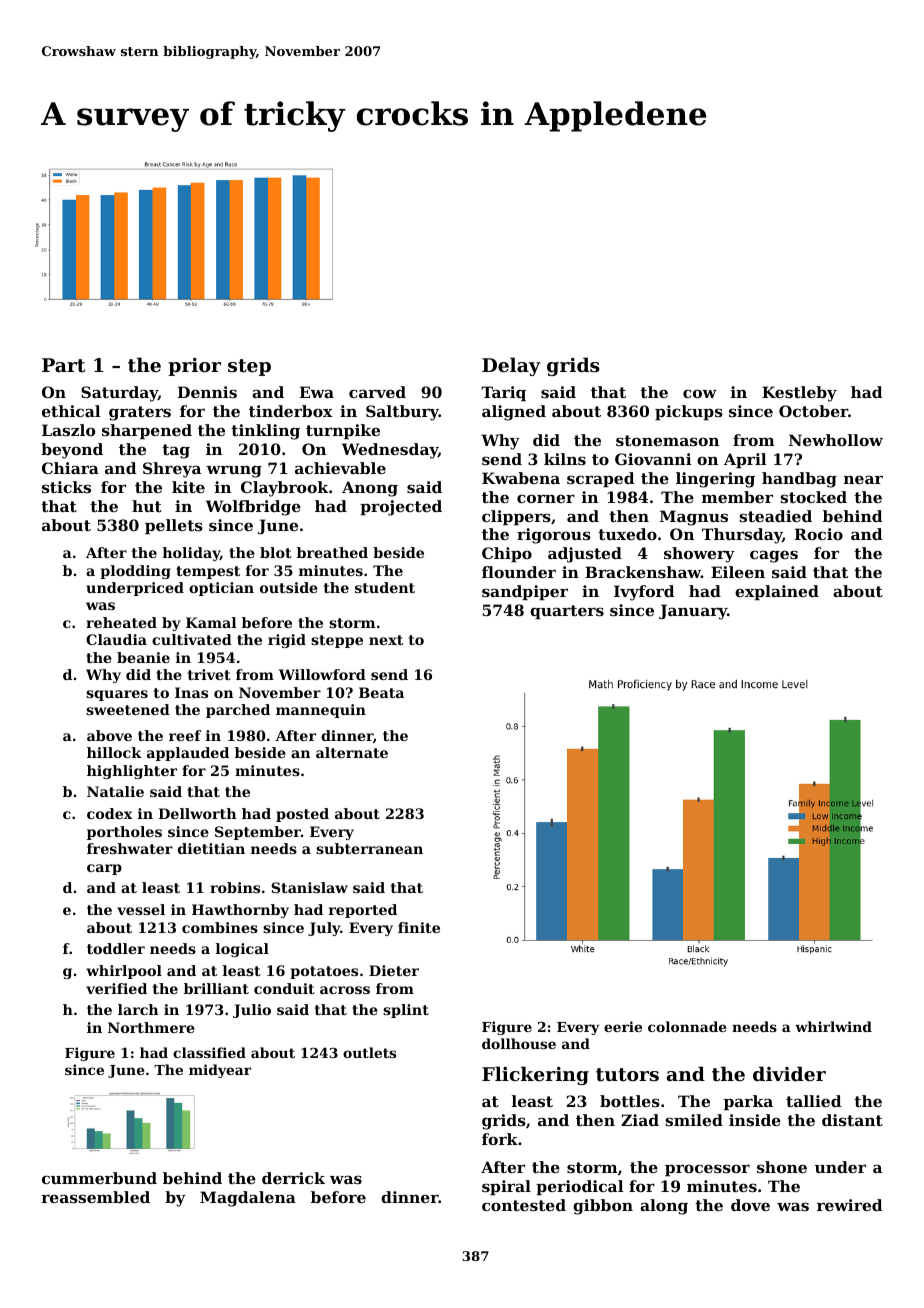  I want to click on Magdalena, so click(248, 1199).
